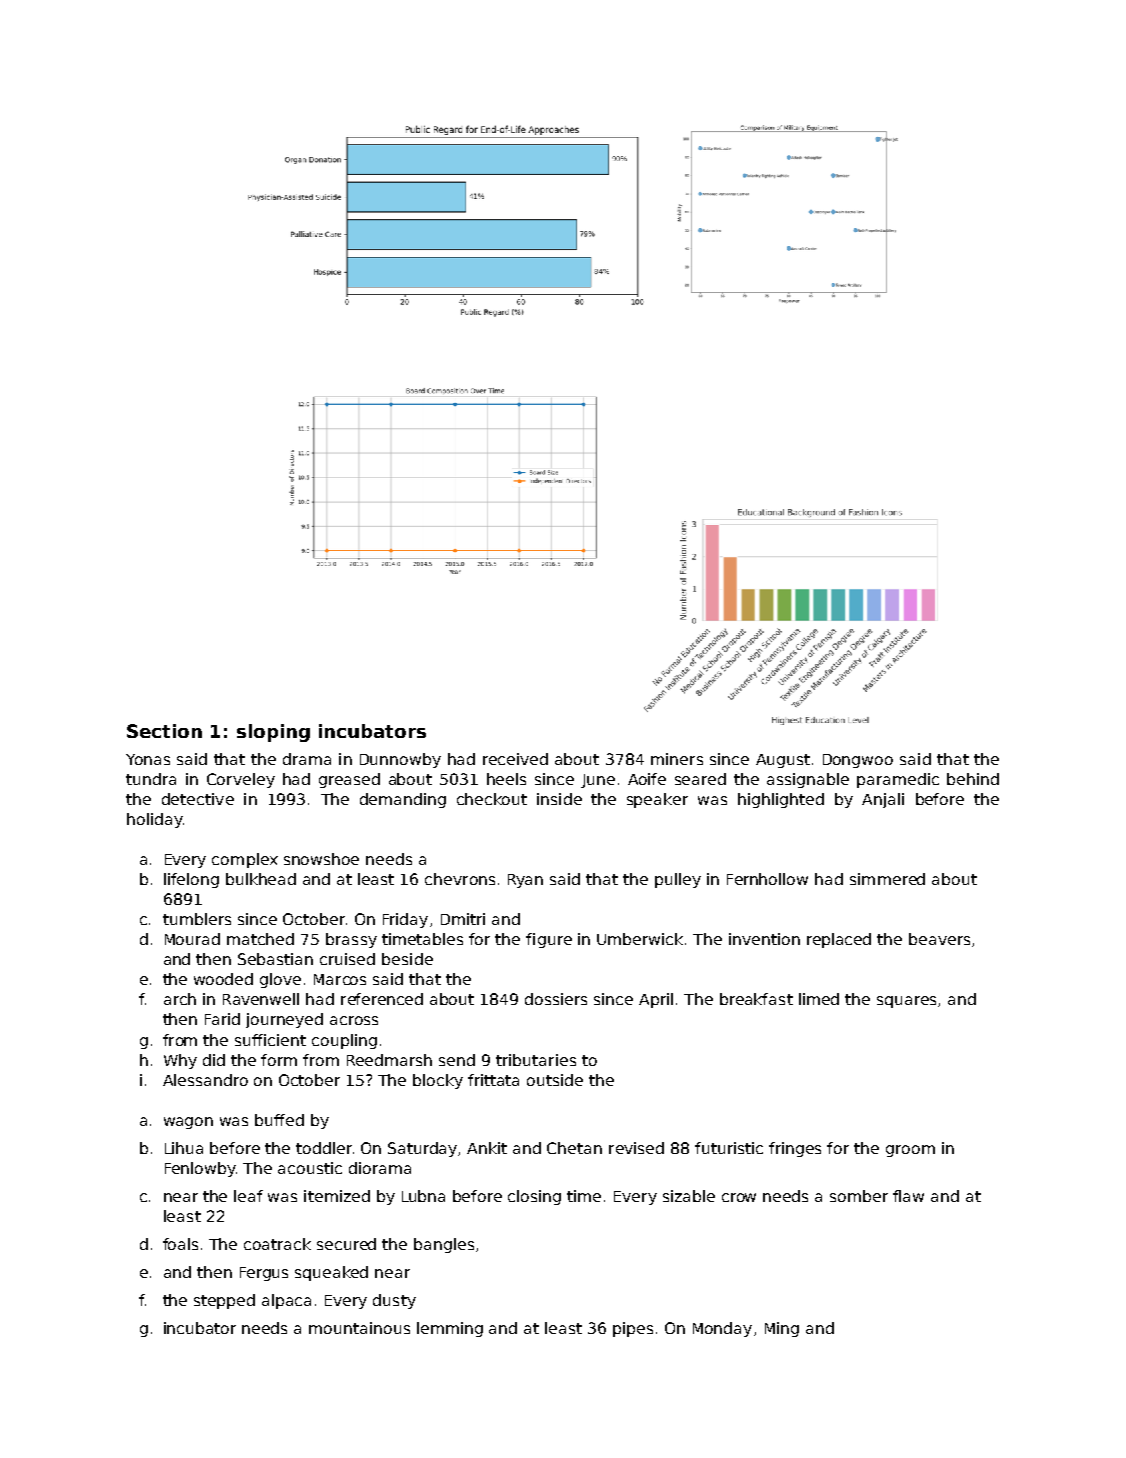 This screenshot has width=1126, height=1458. I want to click on Lubna, so click(423, 1196).
